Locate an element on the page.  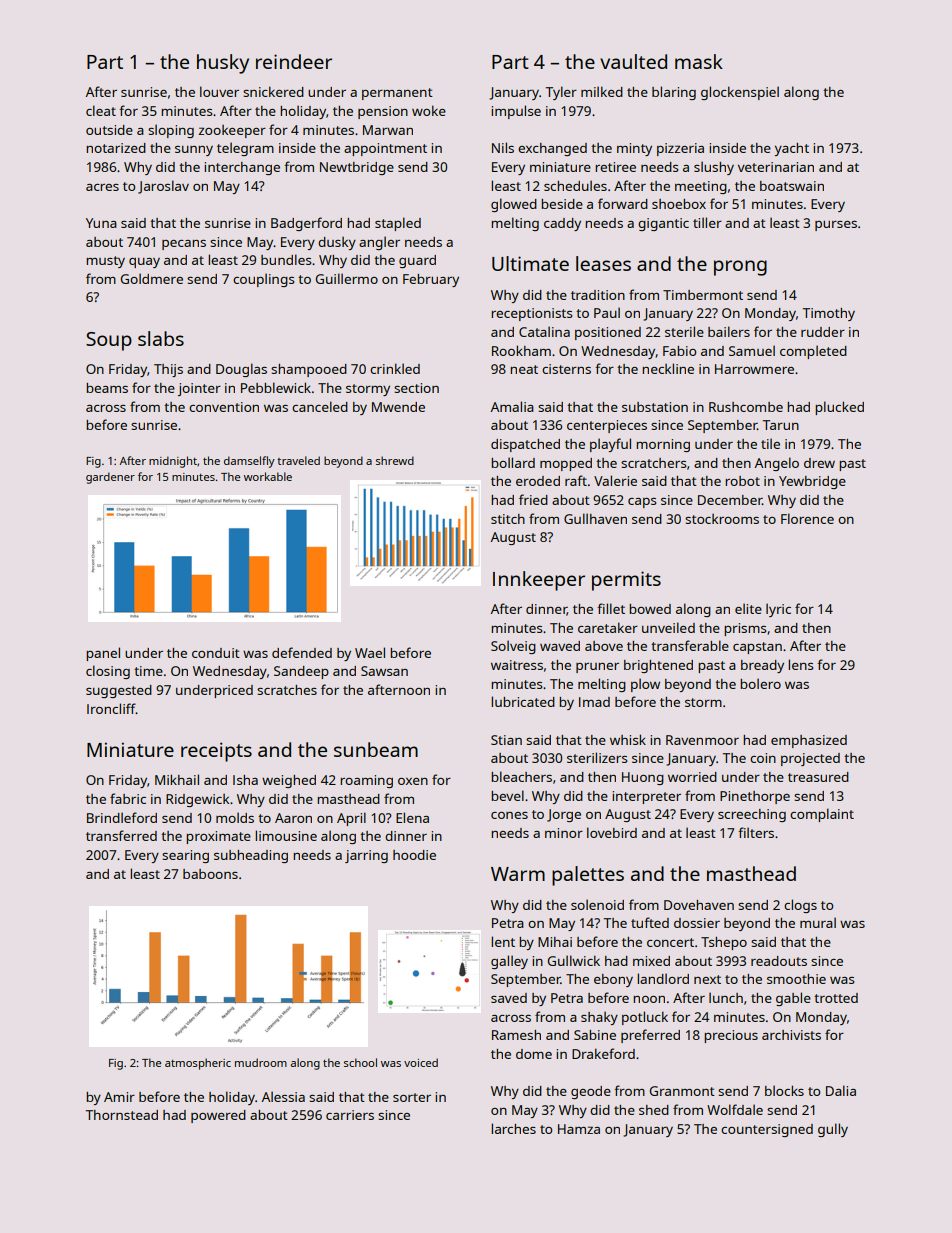
mask is located at coordinates (699, 61).
